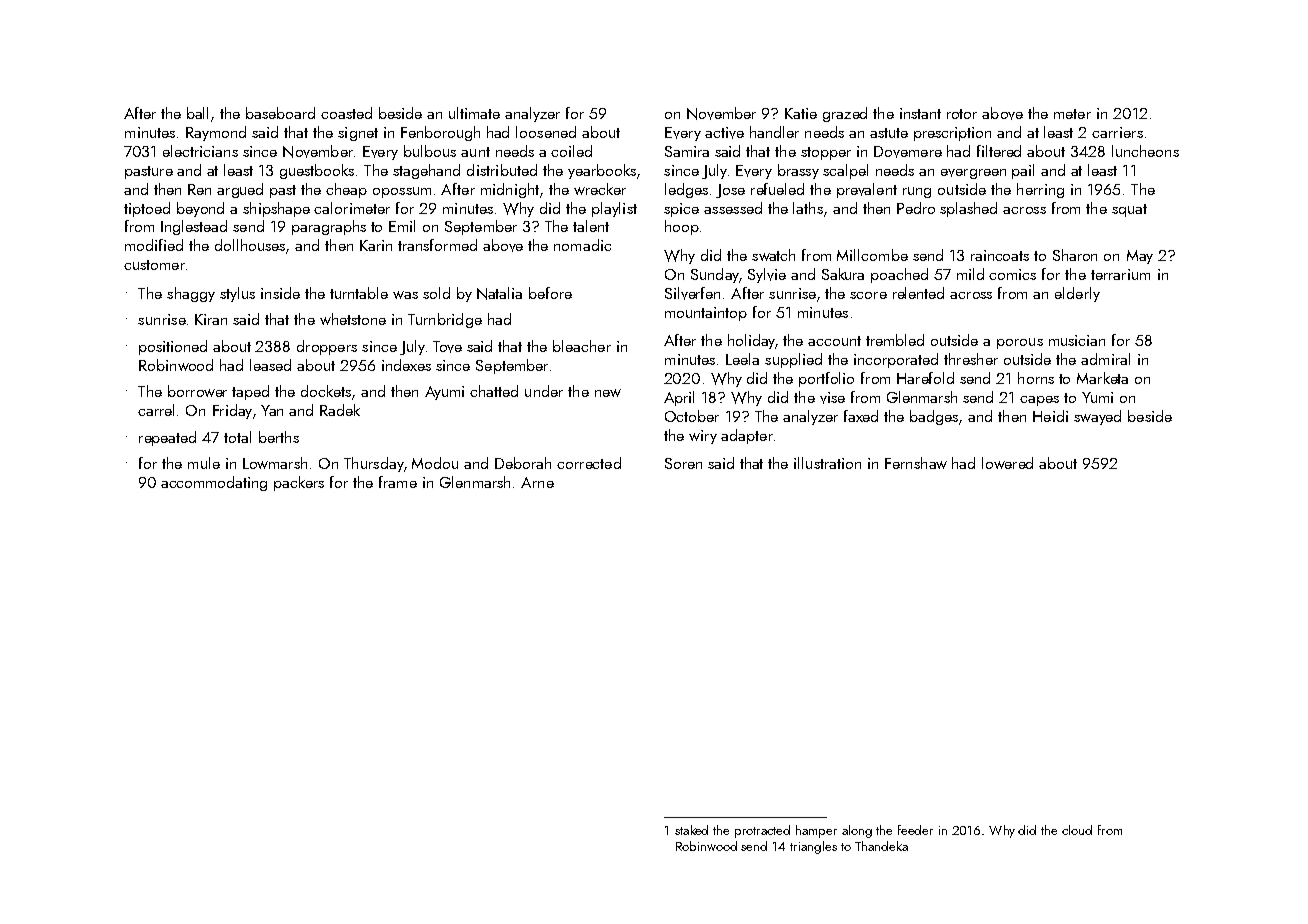 The height and width of the screenshot is (924, 1308). I want to click on electricians, so click(200, 151).
